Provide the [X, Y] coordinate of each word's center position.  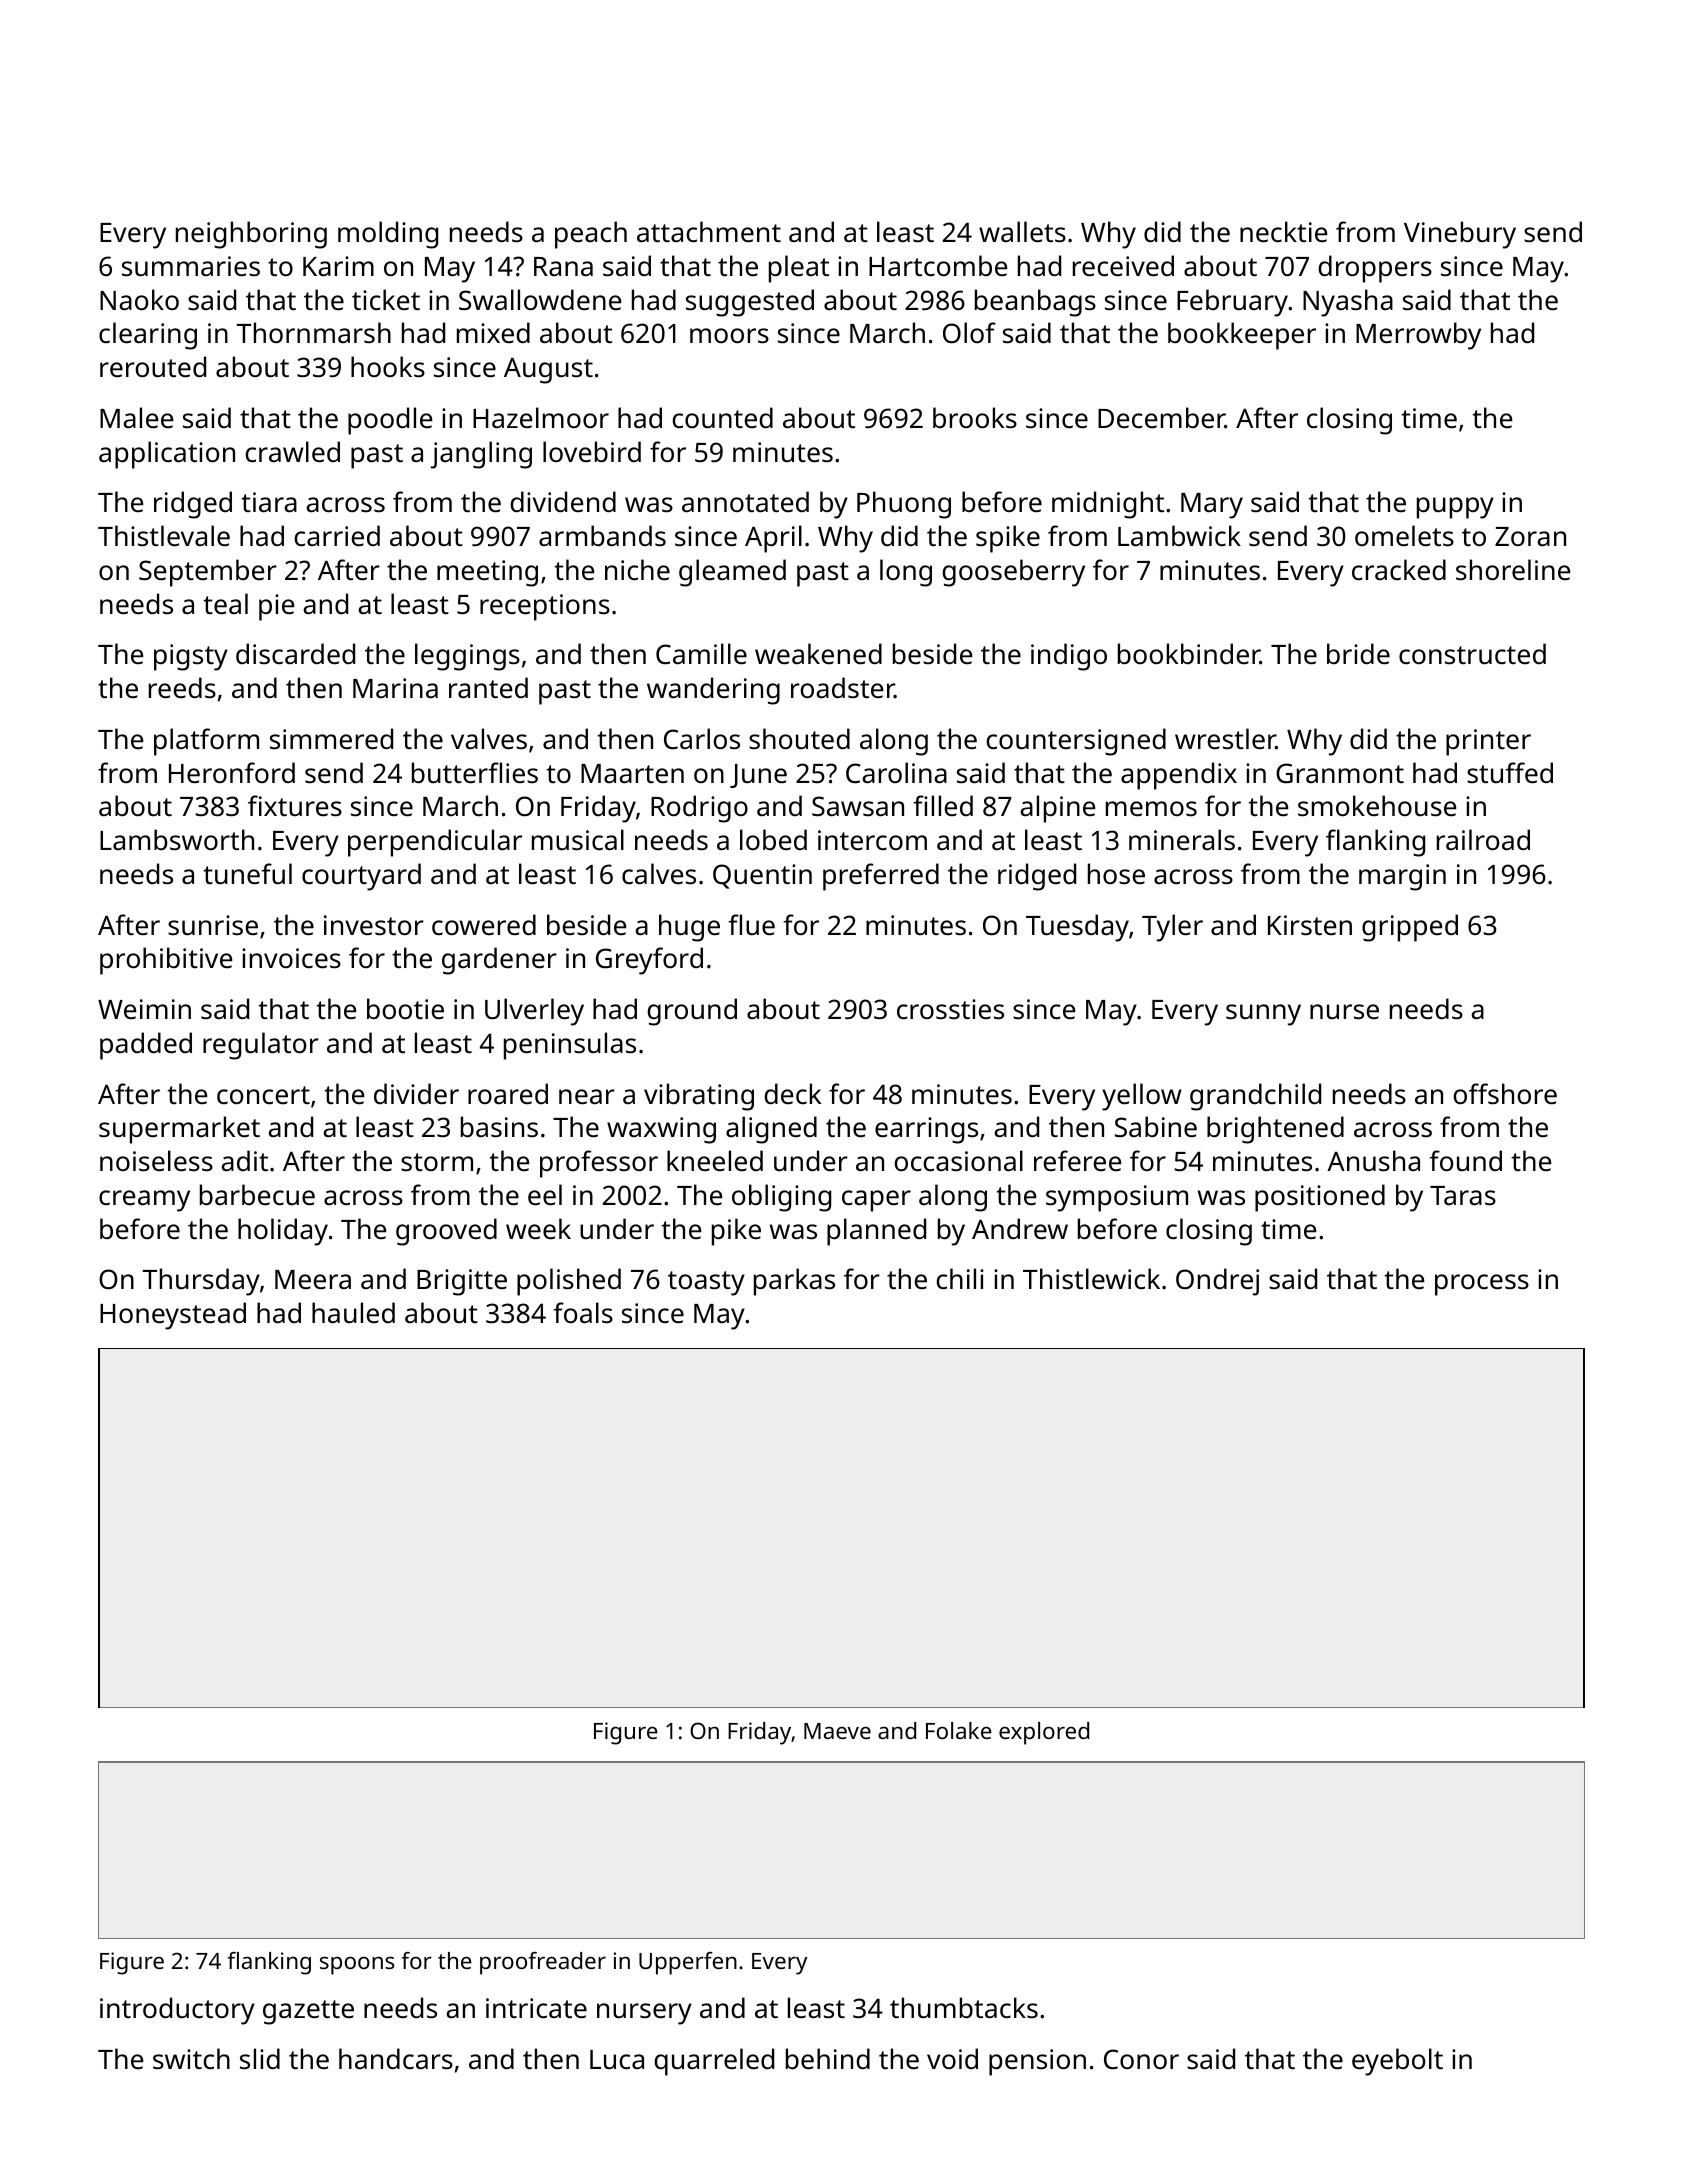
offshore [1505, 1094]
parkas [794, 1282]
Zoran [1530, 536]
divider [416, 1094]
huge [689, 928]
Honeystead [173, 1316]
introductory [177, 2011]
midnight [1108, 505]
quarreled [714, 2062]
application [167, 455]
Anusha [1373, 1161]
